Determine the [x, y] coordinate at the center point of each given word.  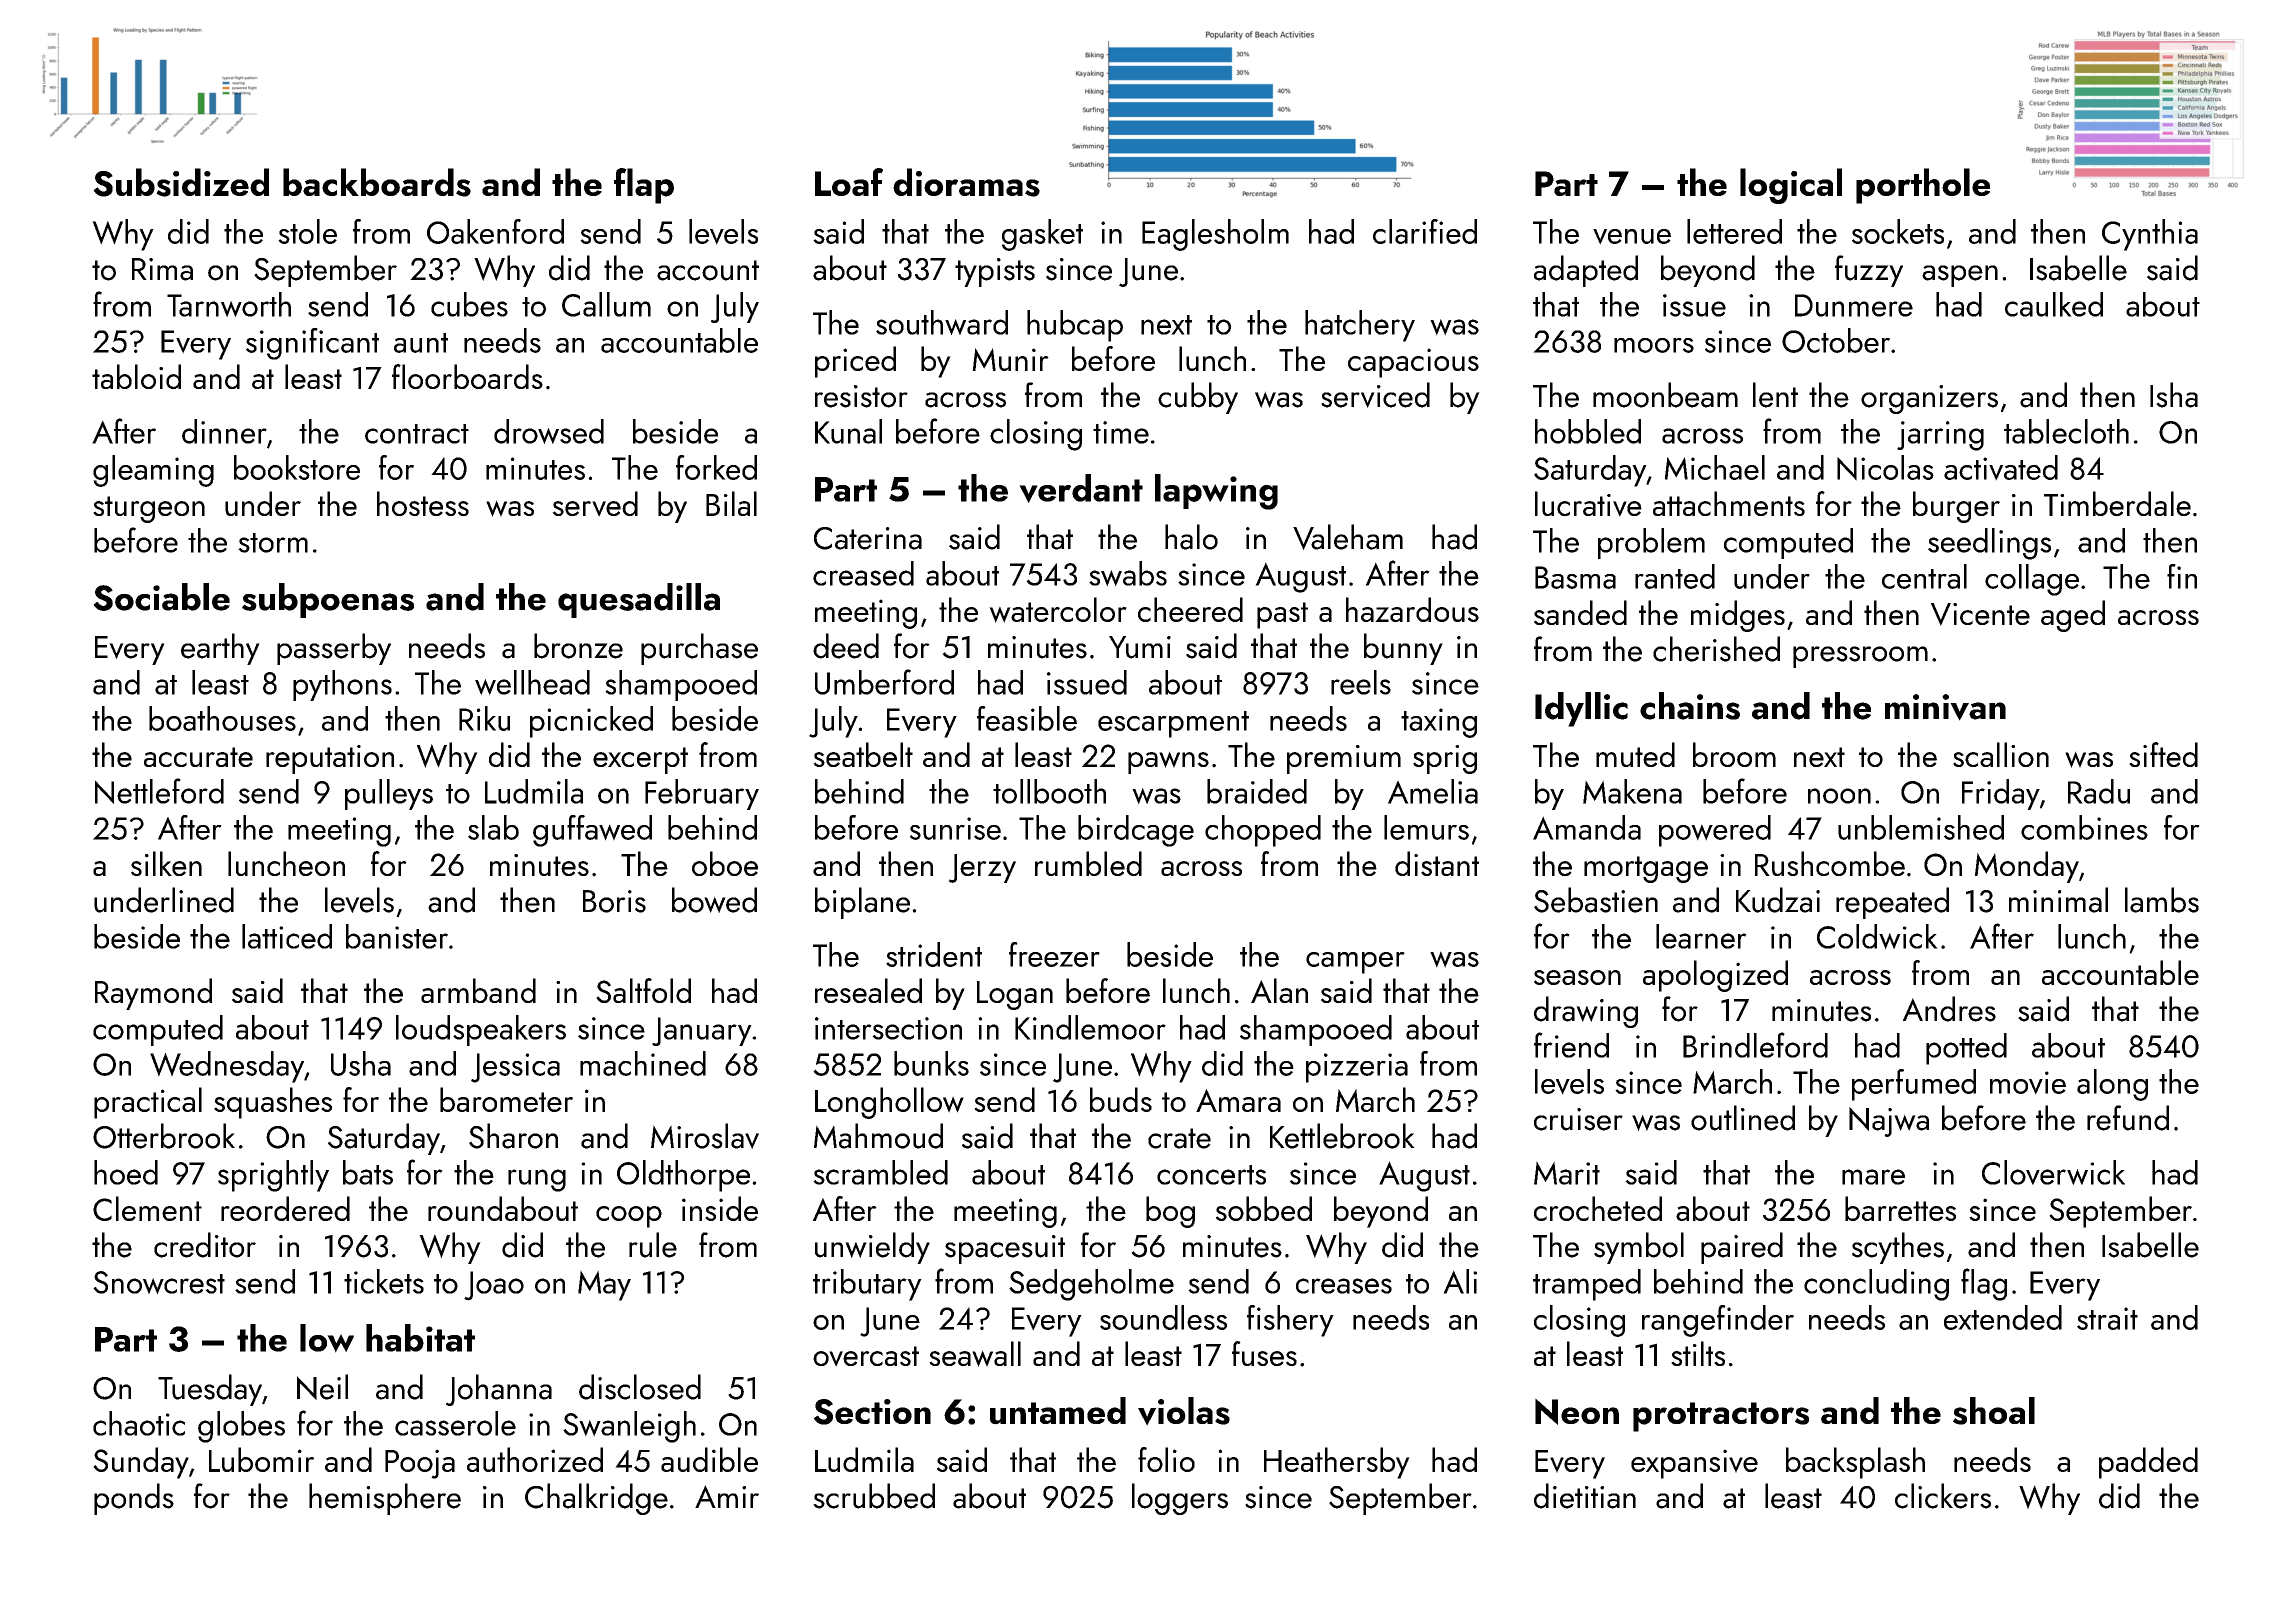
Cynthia [2150, 235]
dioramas [966, 182]
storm [273, 543]
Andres [1949, 1009]
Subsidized [181, 182]
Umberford [884, 682]
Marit [1567, 1173]
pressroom [1860, 657]
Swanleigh [629, 1427]
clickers [1943, 1496]
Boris [614, 901]
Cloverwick [2053, 1172]
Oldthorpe [683, 1176]
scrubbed [874, 1496]
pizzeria [1357, 1068]
